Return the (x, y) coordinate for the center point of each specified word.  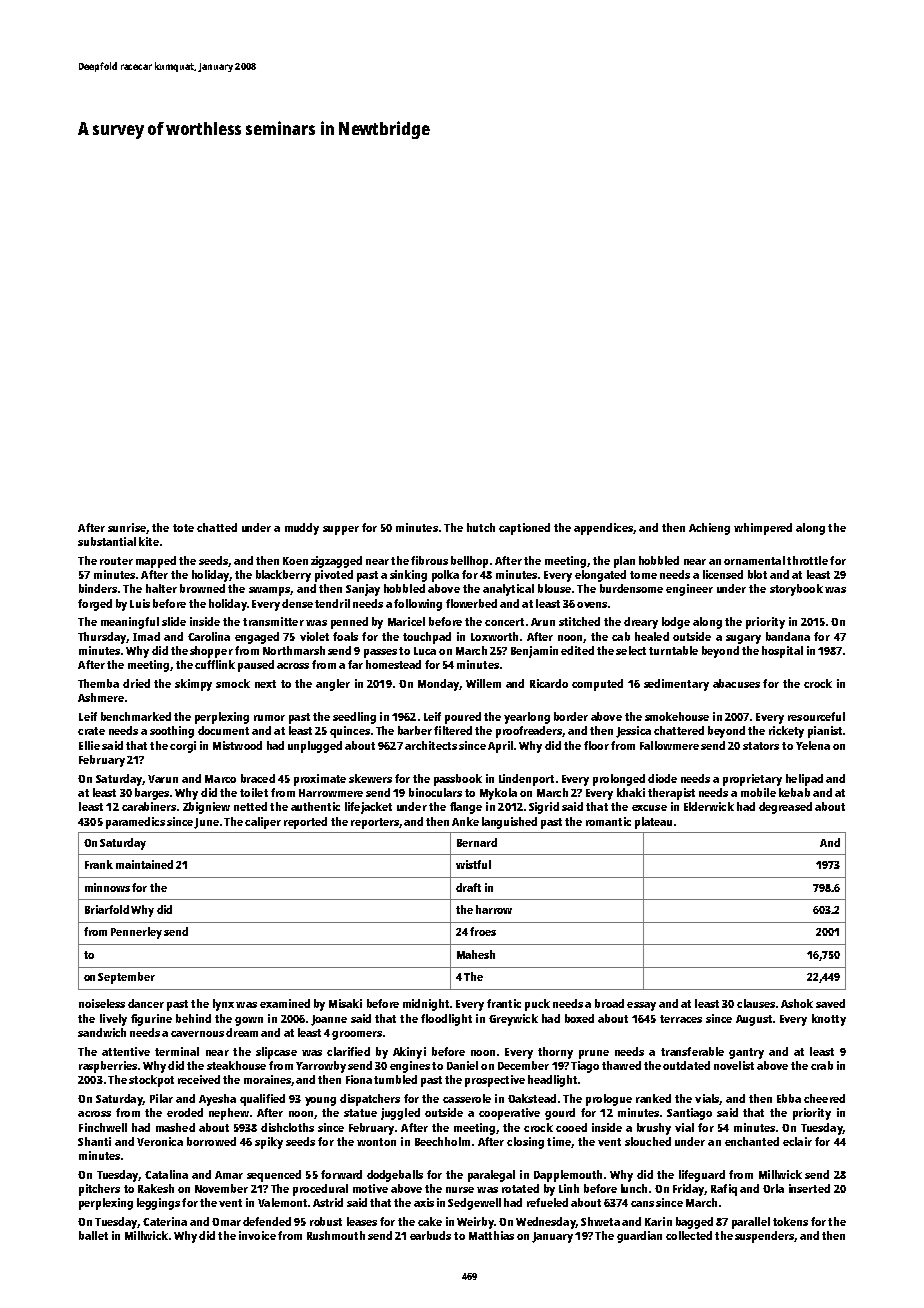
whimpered (763, 529)
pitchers (99, 1190)
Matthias (491, 1235)
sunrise (127, 527)
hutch (481, 527)
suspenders (764, 1237)
